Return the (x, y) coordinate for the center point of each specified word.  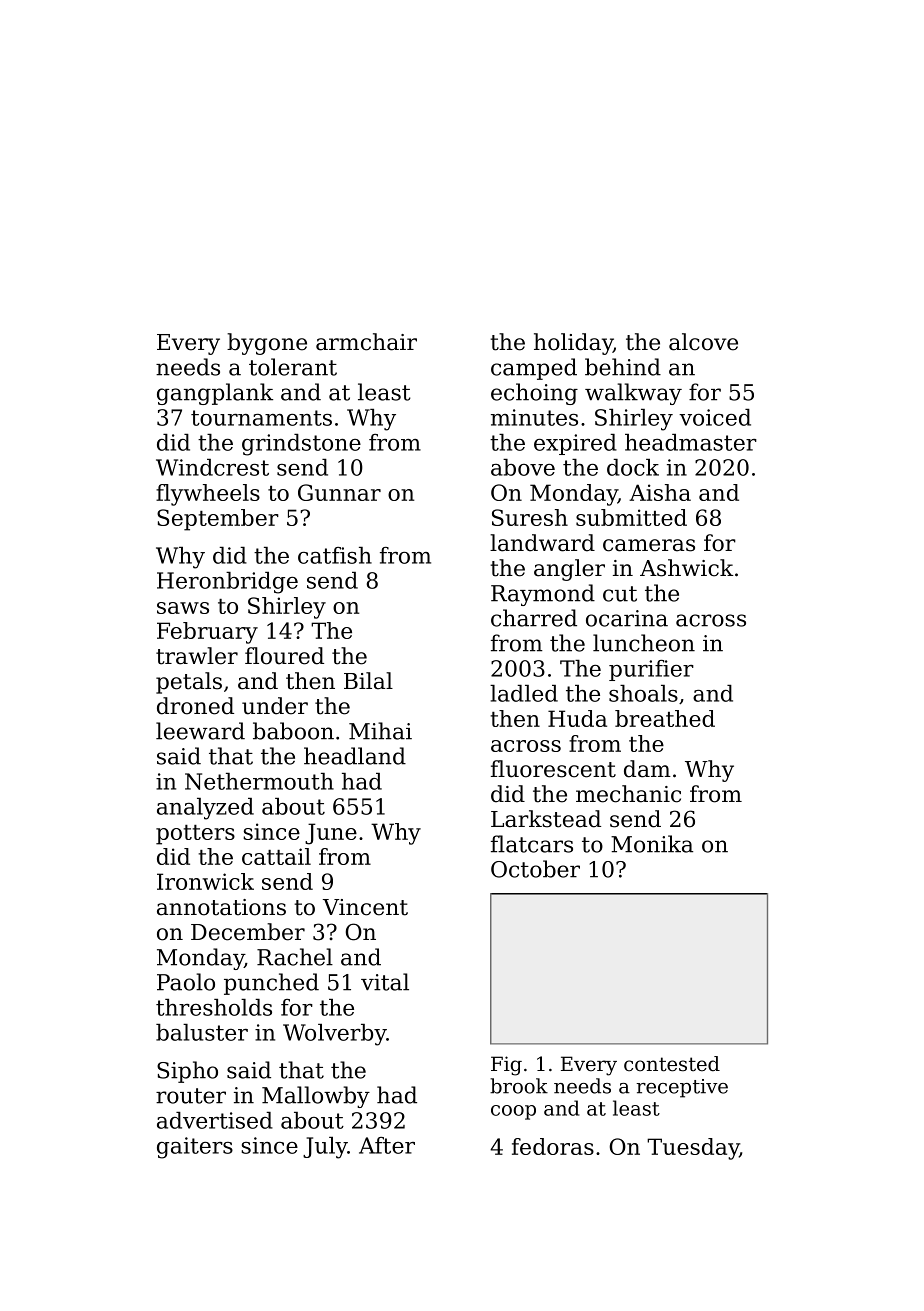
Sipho (187, 1072)
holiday (573, 344)
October (535, 869)
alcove (703, 342)
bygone (267, 344)
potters (195, 835)
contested (672, 1064)
